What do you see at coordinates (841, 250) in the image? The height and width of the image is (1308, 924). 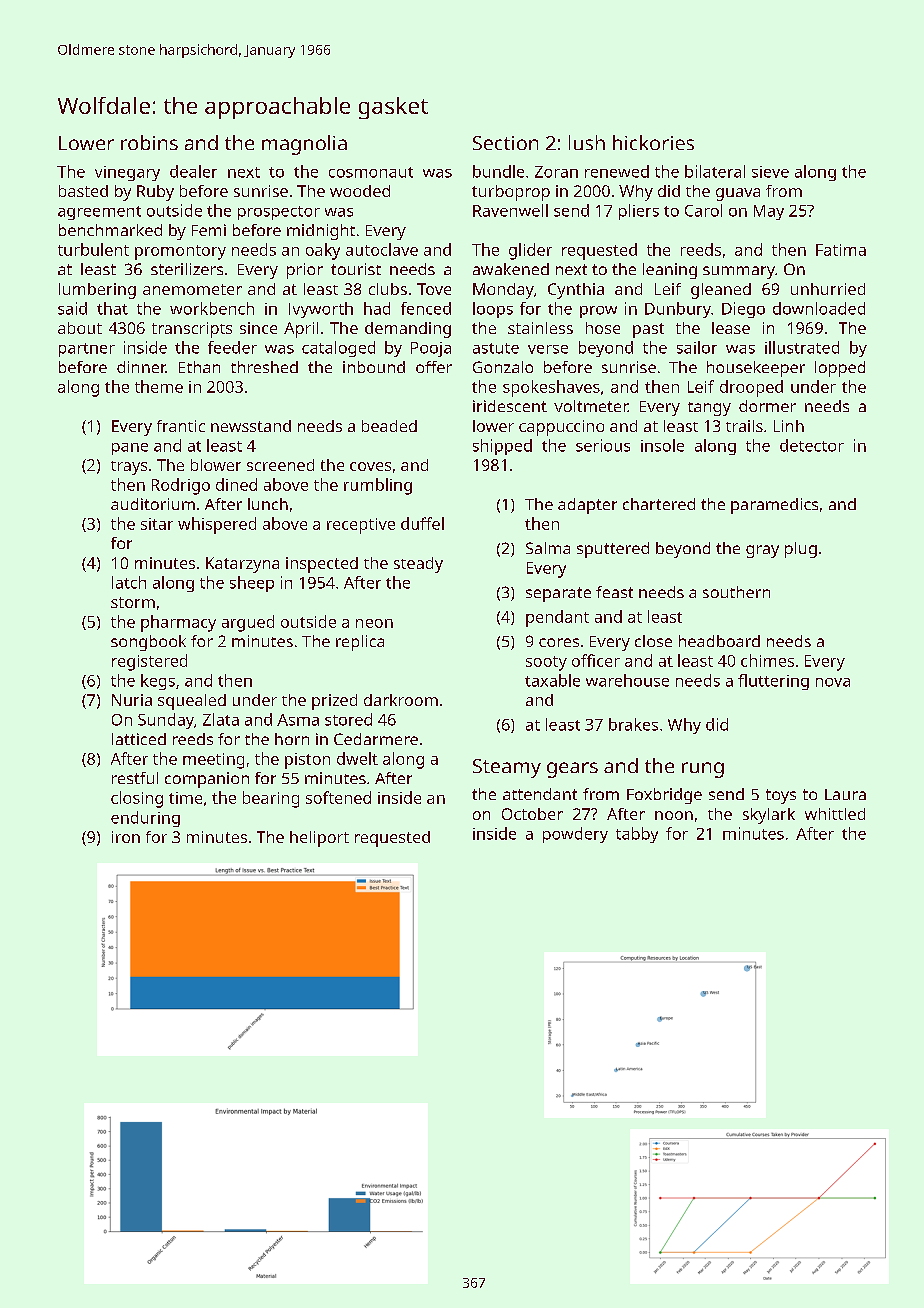 I see `Fatima` at bounding box center [841, 250].
